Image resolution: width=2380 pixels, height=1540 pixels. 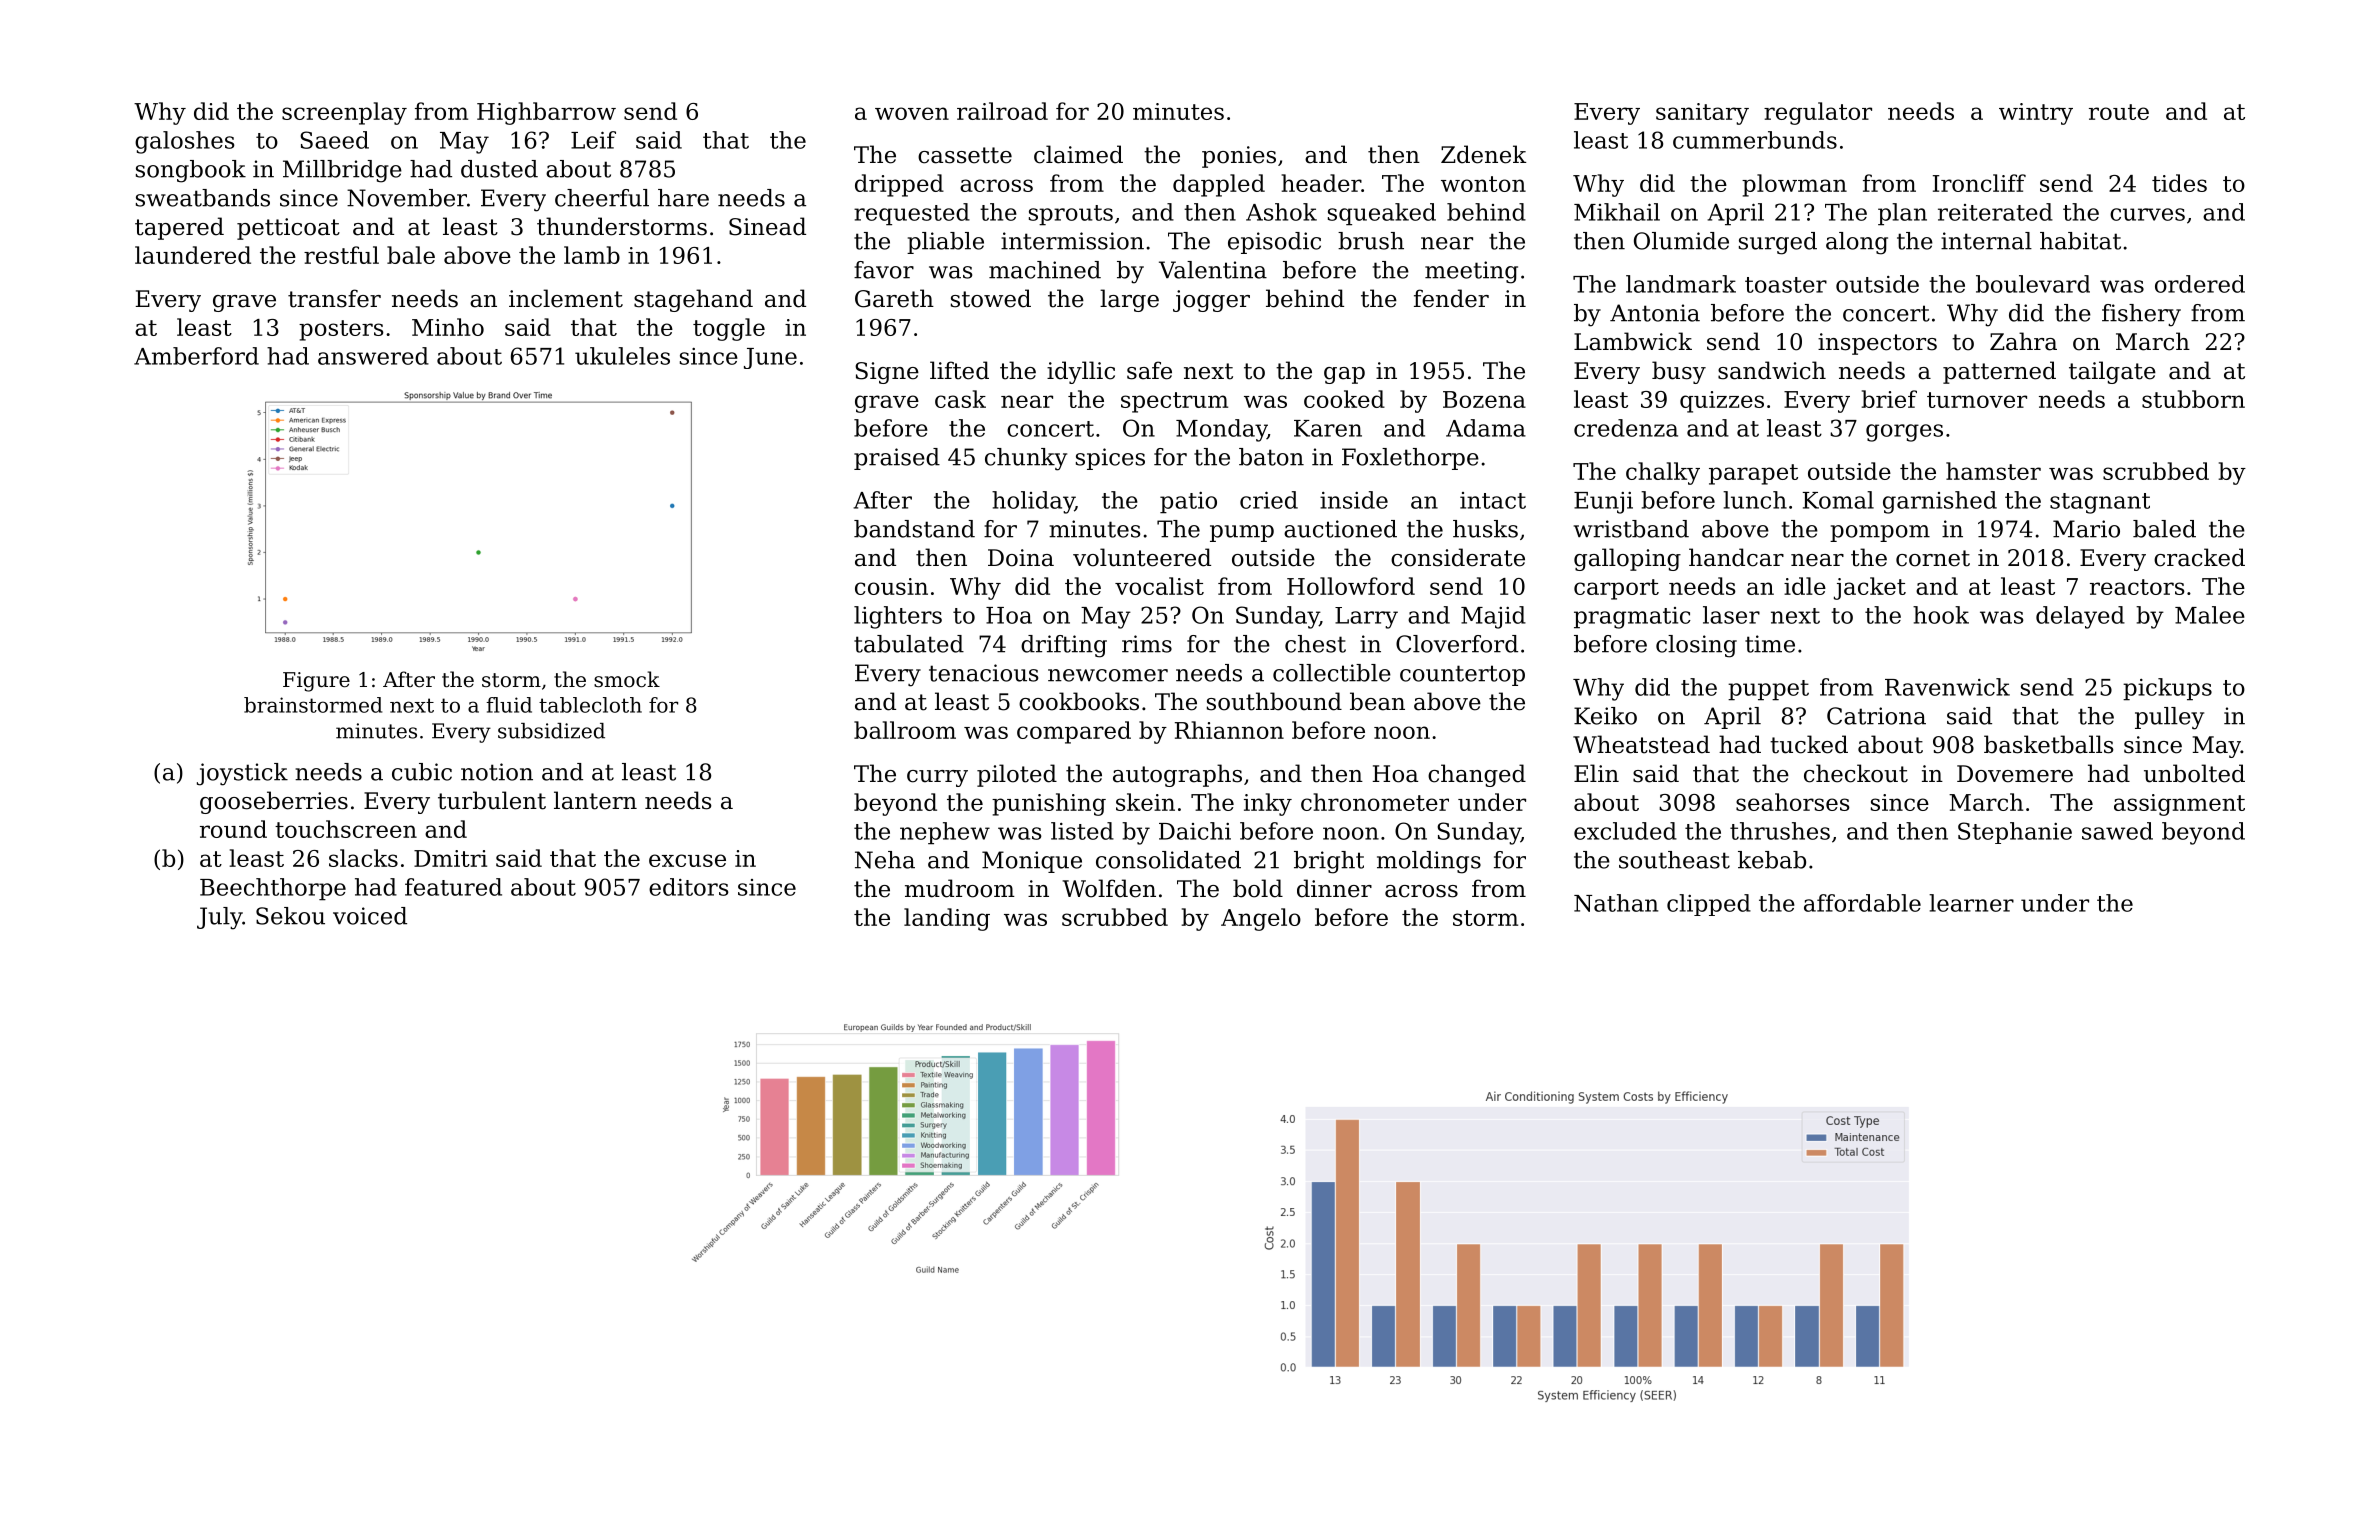 I want to click on inside, so click(x=1354, y=500).
